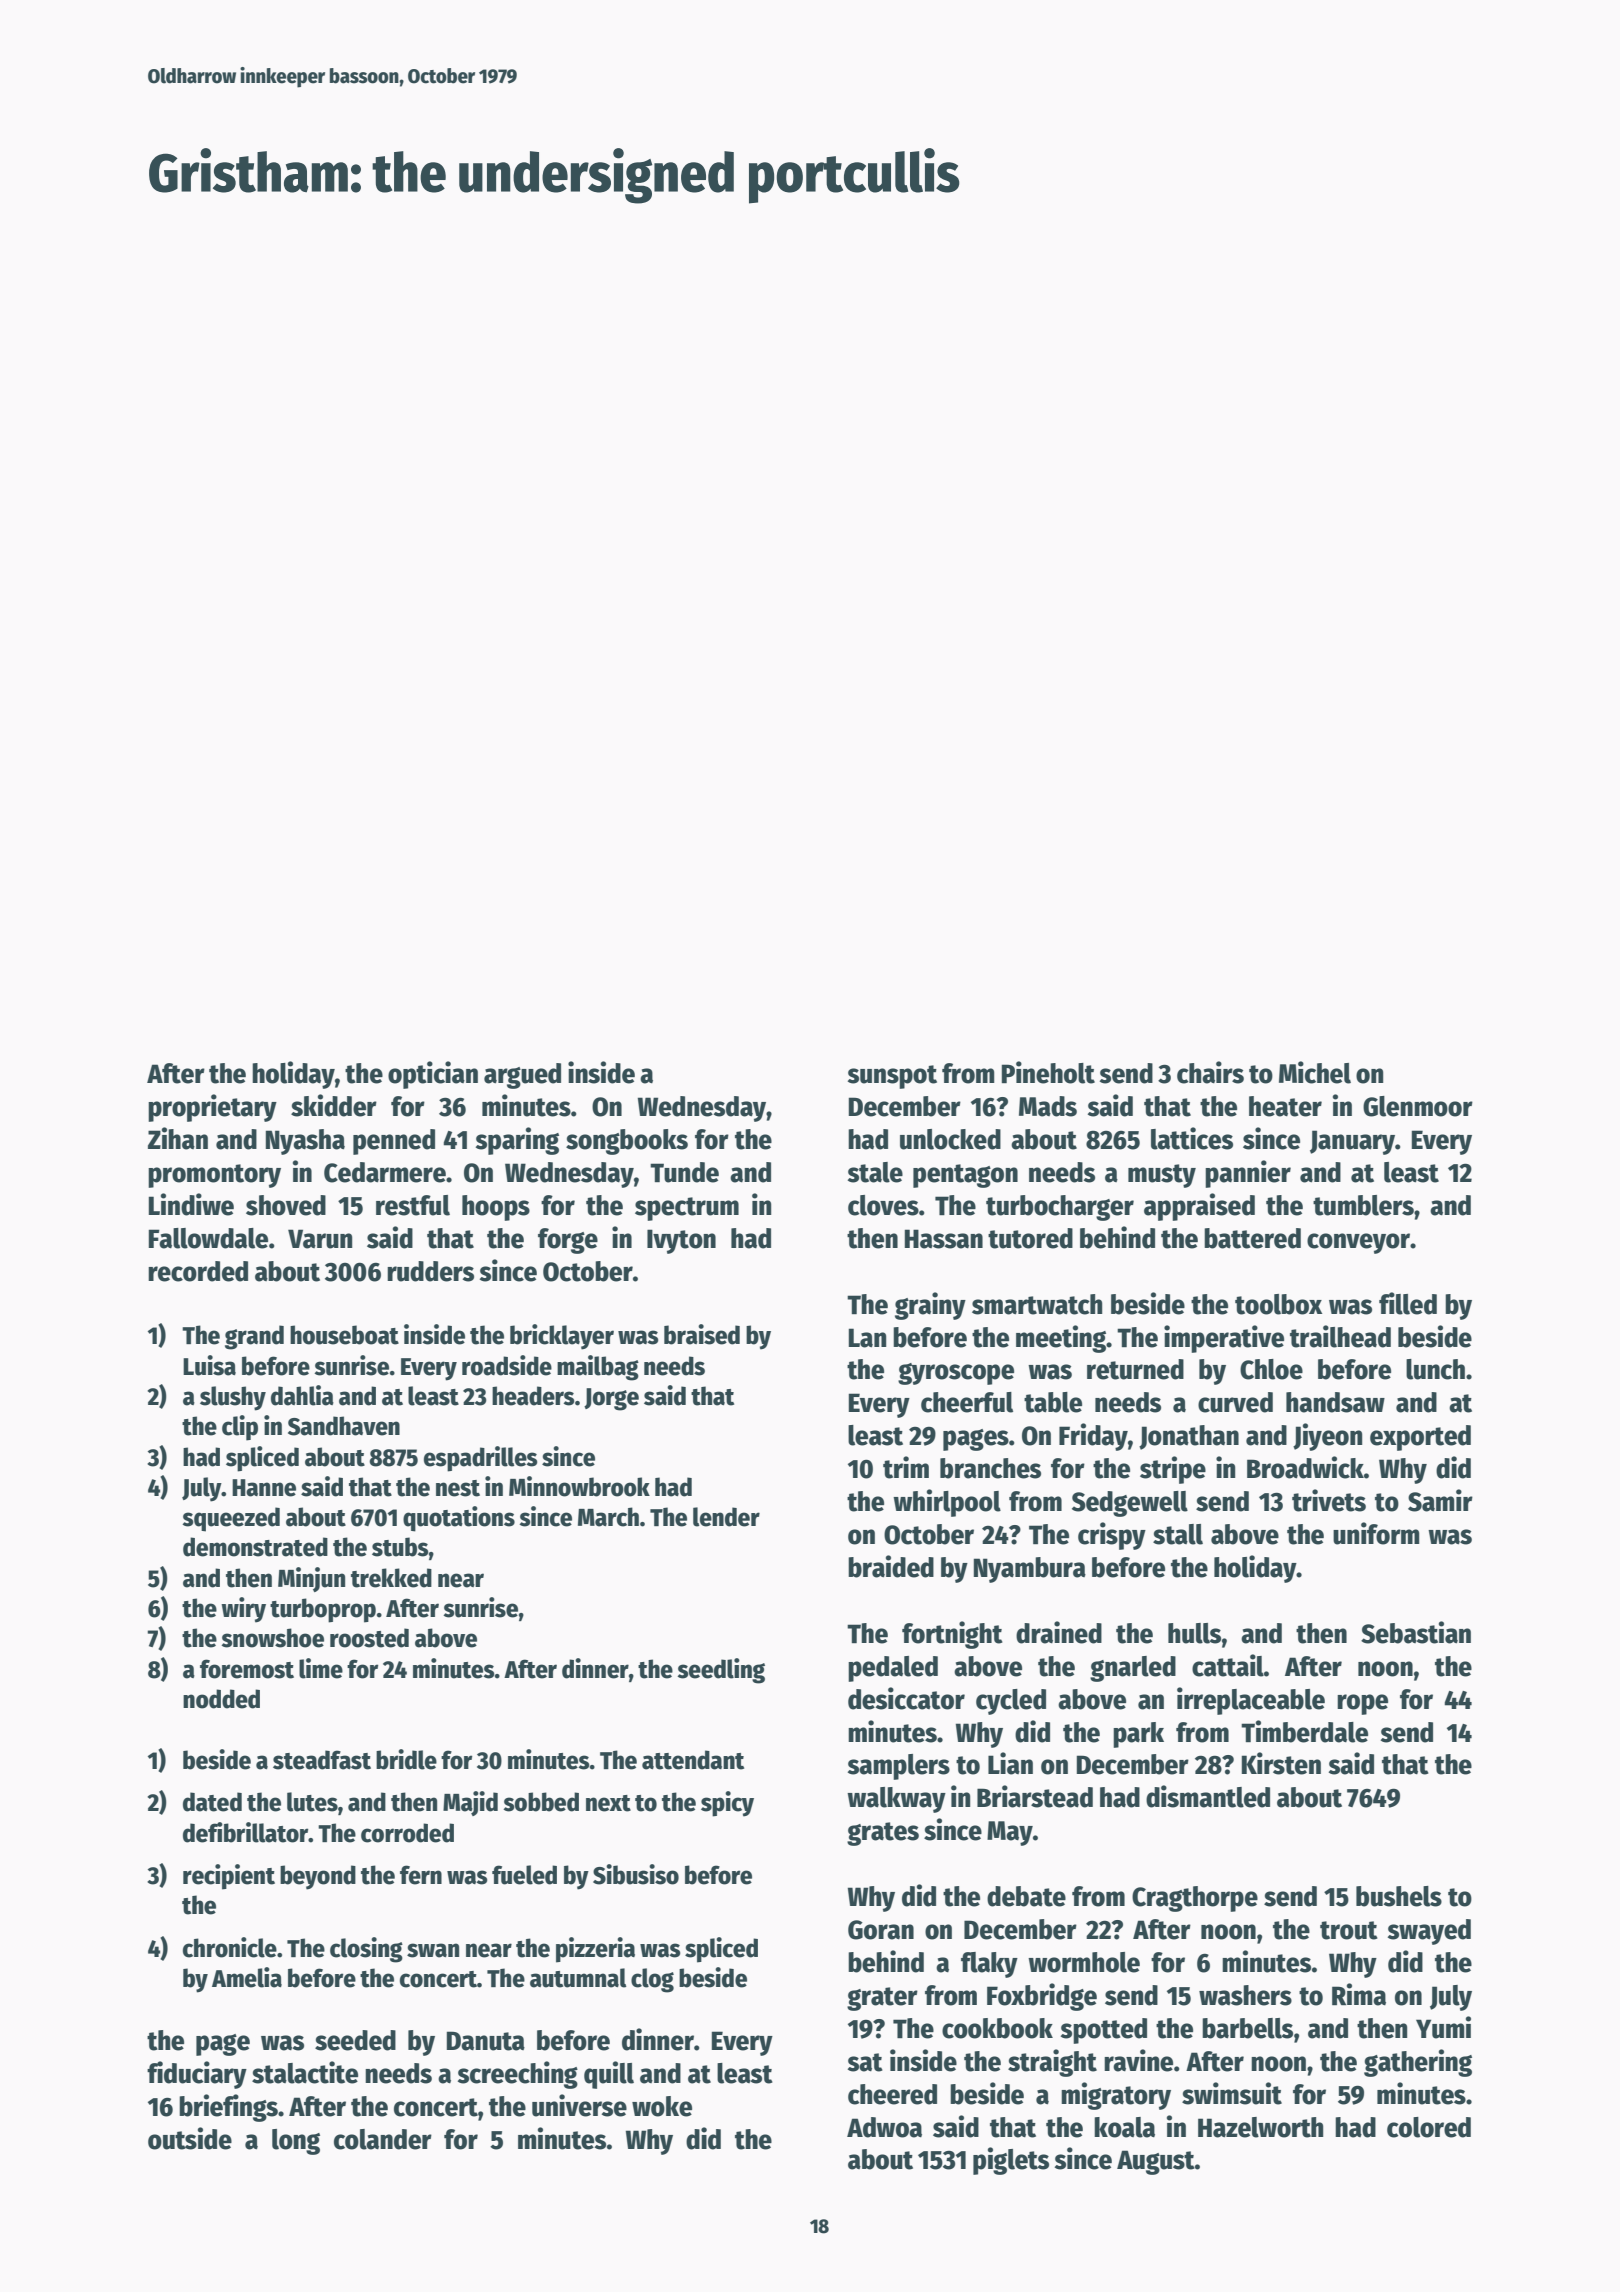  I want to click on smartwatch, so click(1037, 1304).
